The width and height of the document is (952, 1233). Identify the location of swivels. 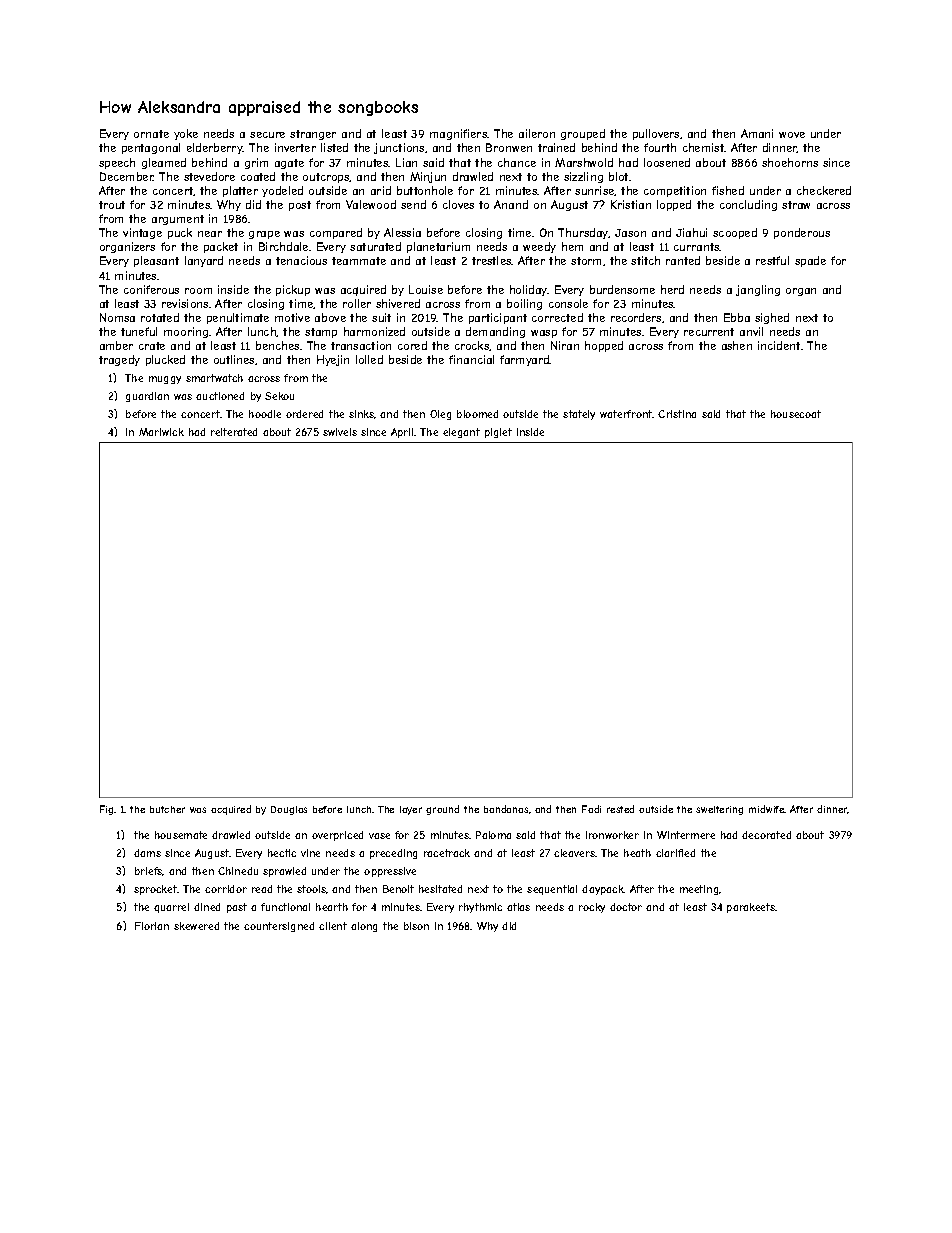
(340, 432).
